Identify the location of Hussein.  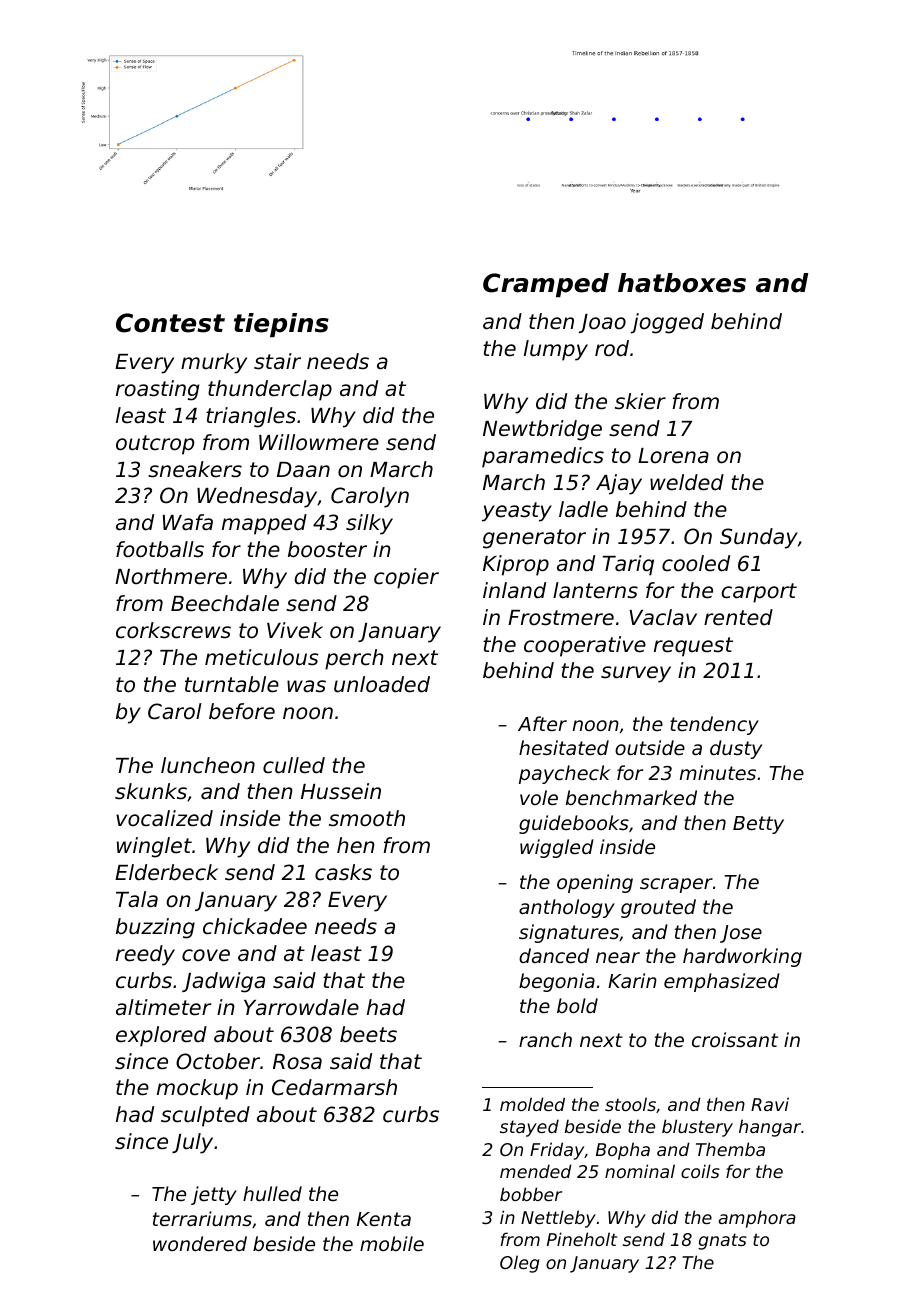
(341, 791).
